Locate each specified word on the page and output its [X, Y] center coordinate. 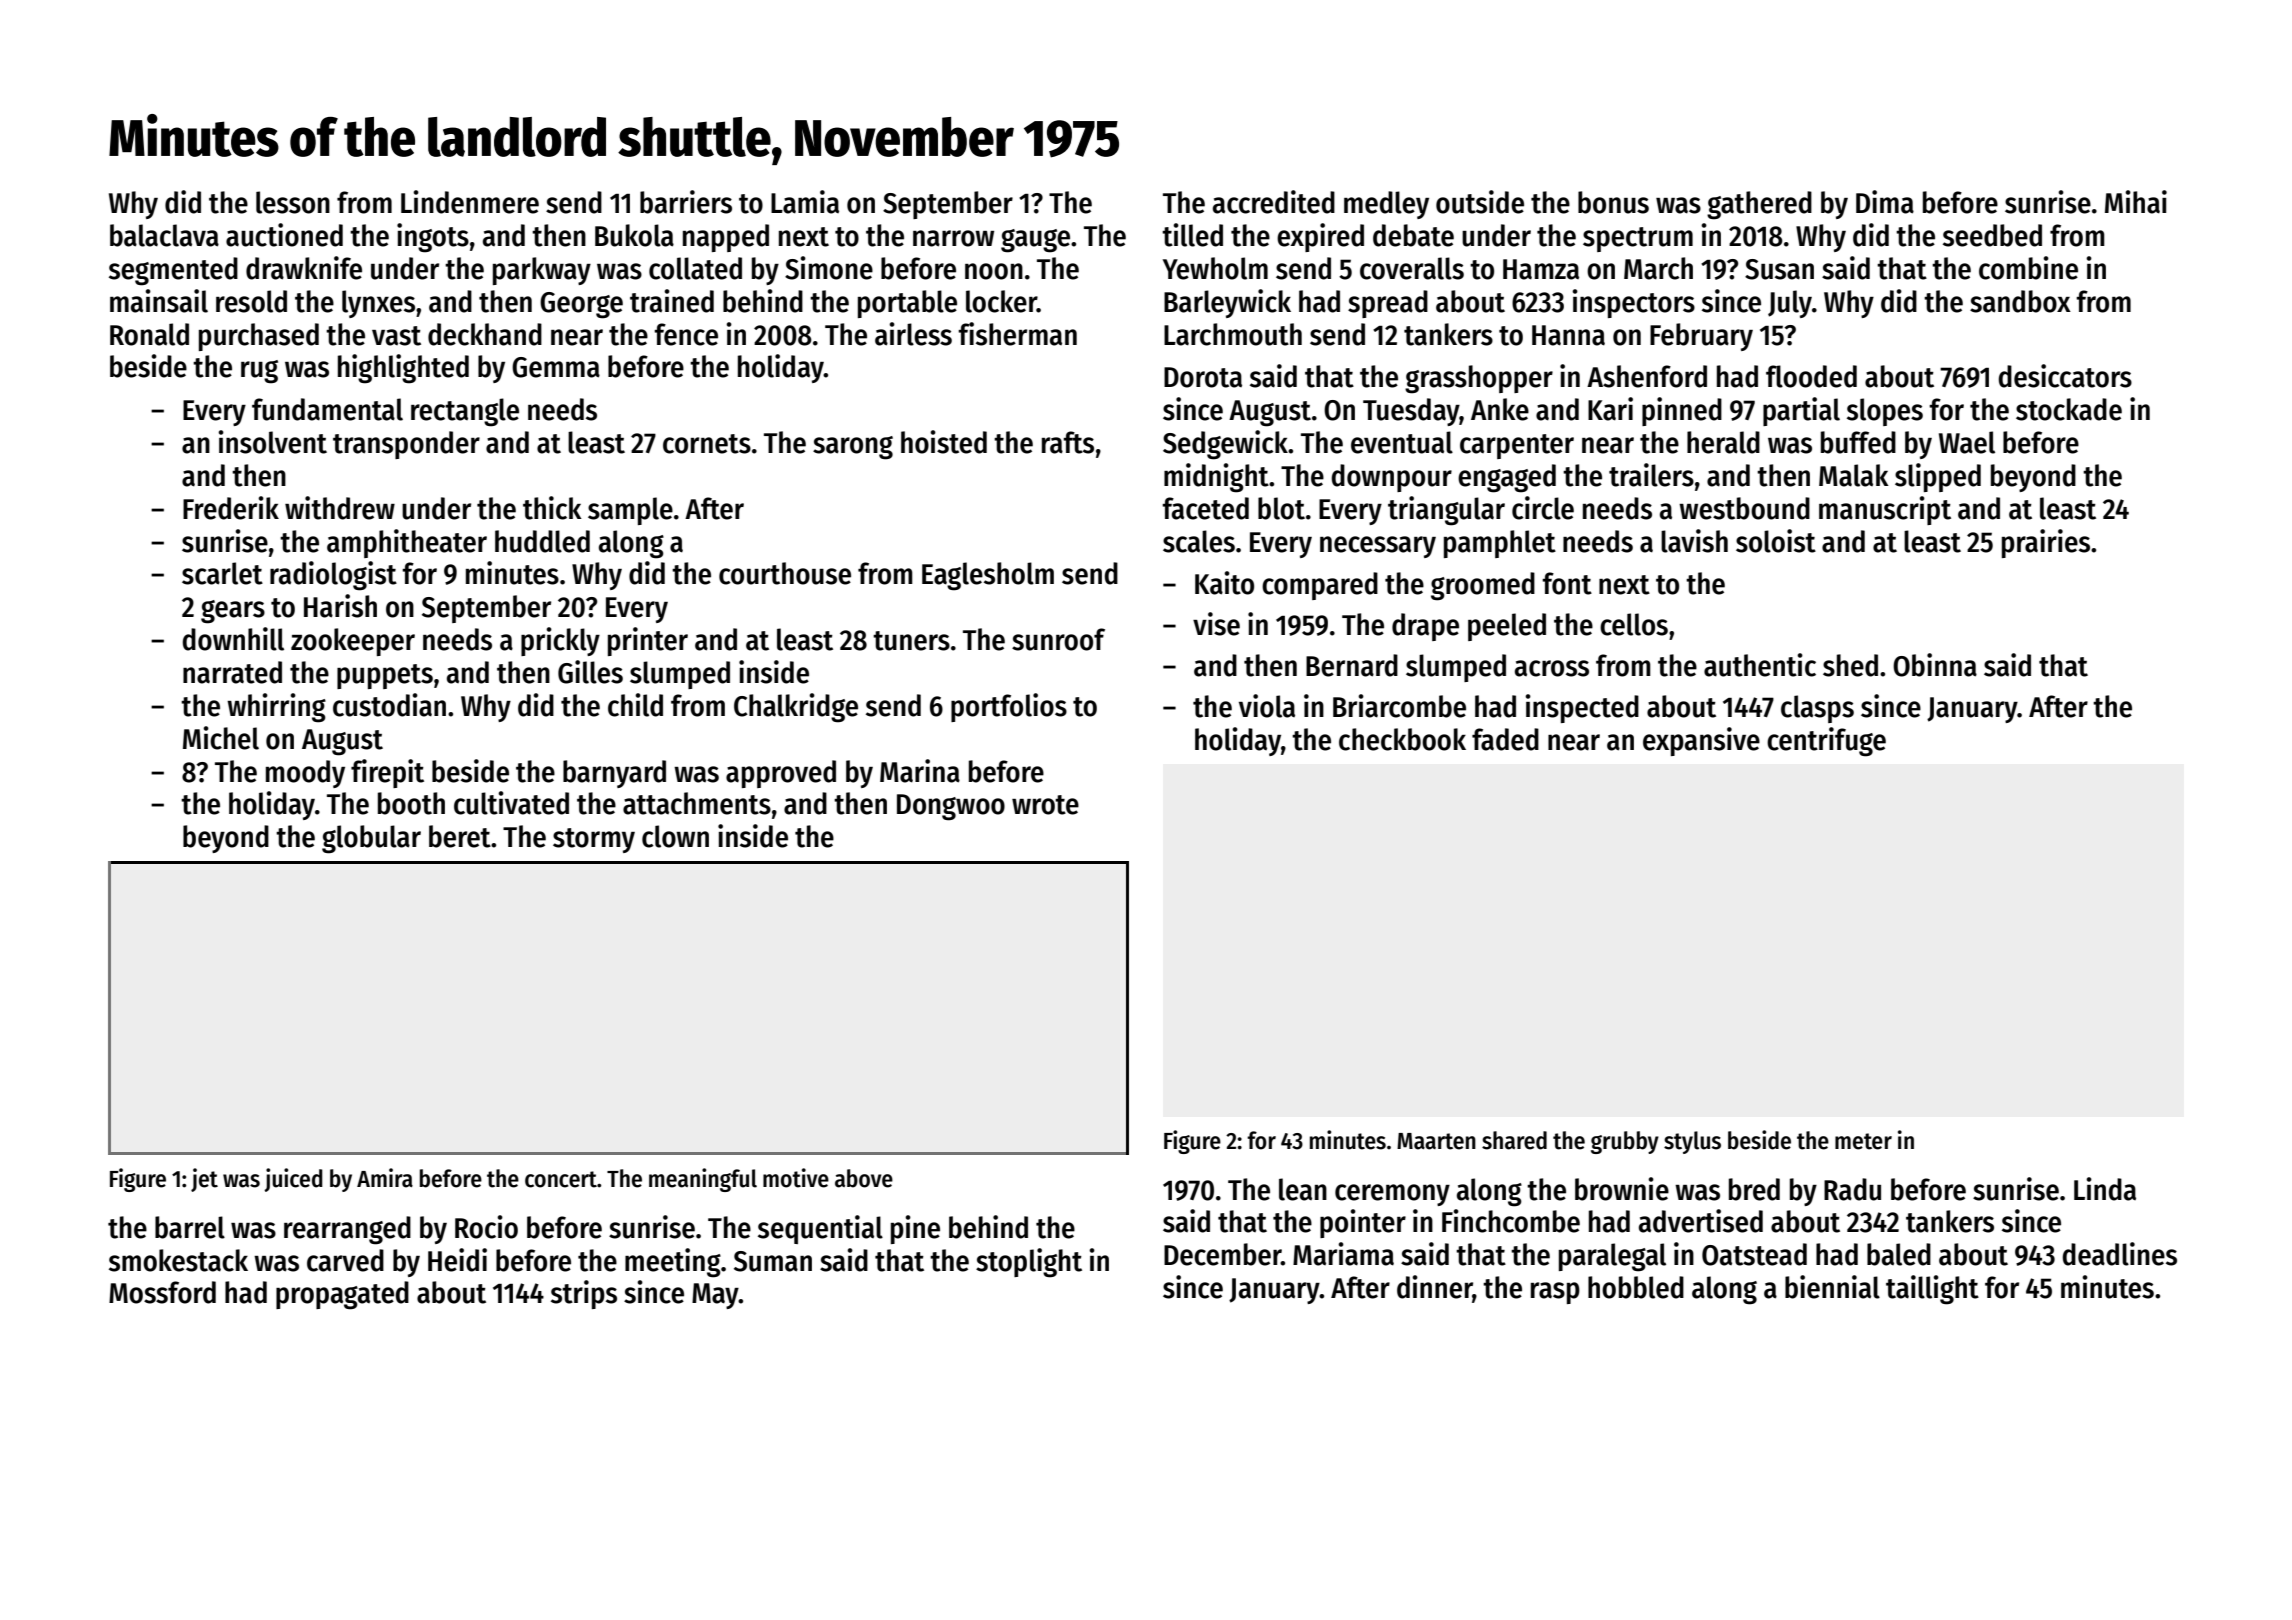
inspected [1582, 708]
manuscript [1885, 510]
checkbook [1402, 739]
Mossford [162, 1292]
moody [305, 774]
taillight [1932, 1290]
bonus [1613, 202]
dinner [1435, 1288]
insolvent [272, 442]
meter [1863, 1141]
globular [371, 839]
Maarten [1436, 1141]
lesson [293, 202]
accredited [1274, 202]
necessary [1378, 547]
